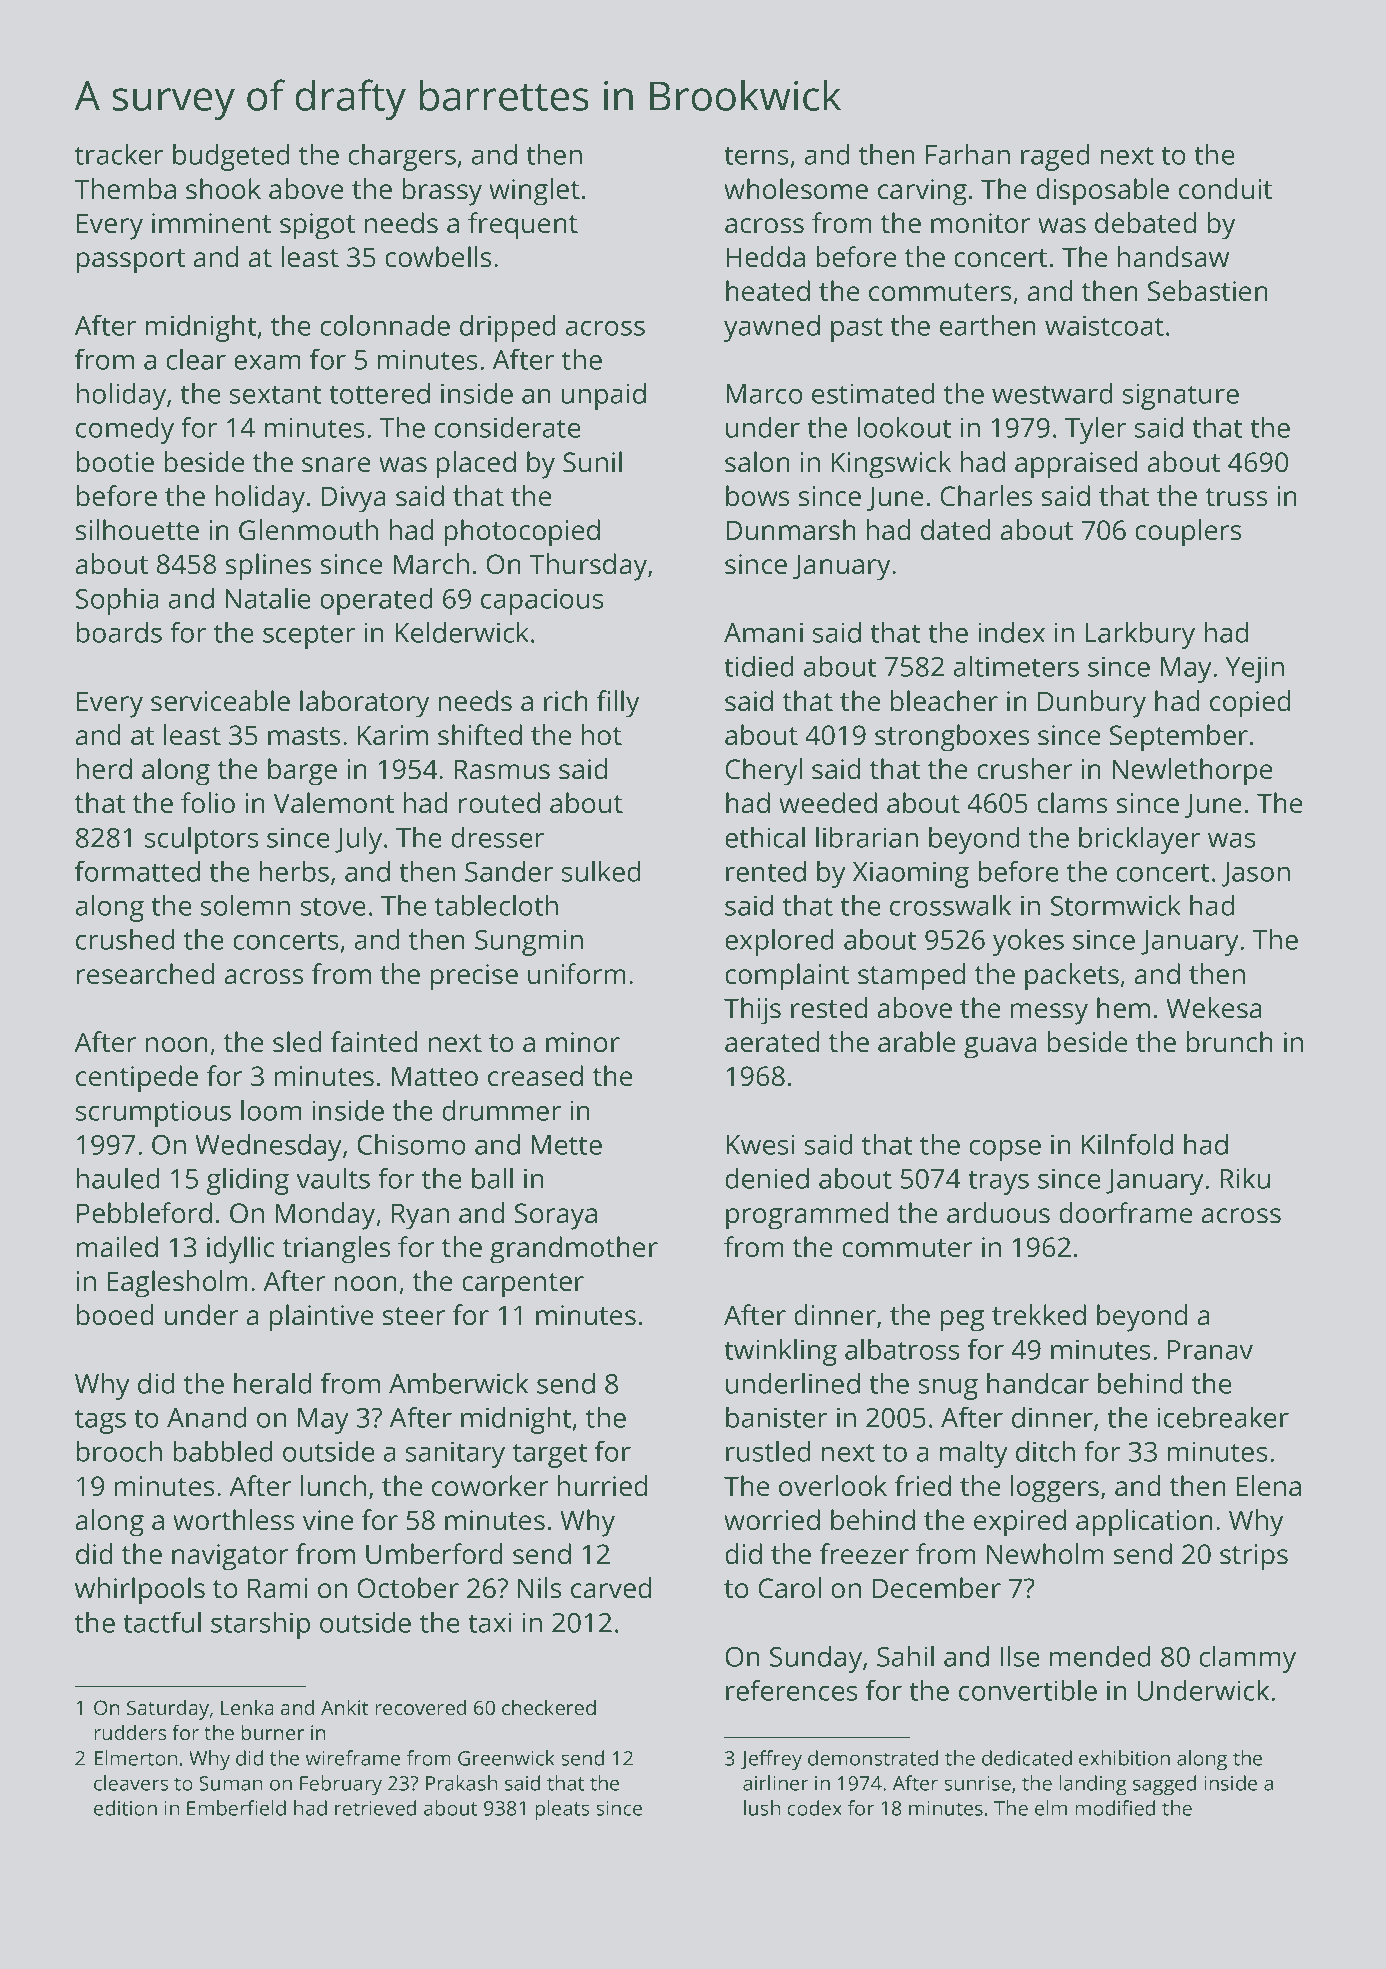 The width and height of the page is (1386, 1969). I want to click on operated, so click(376, 601).
